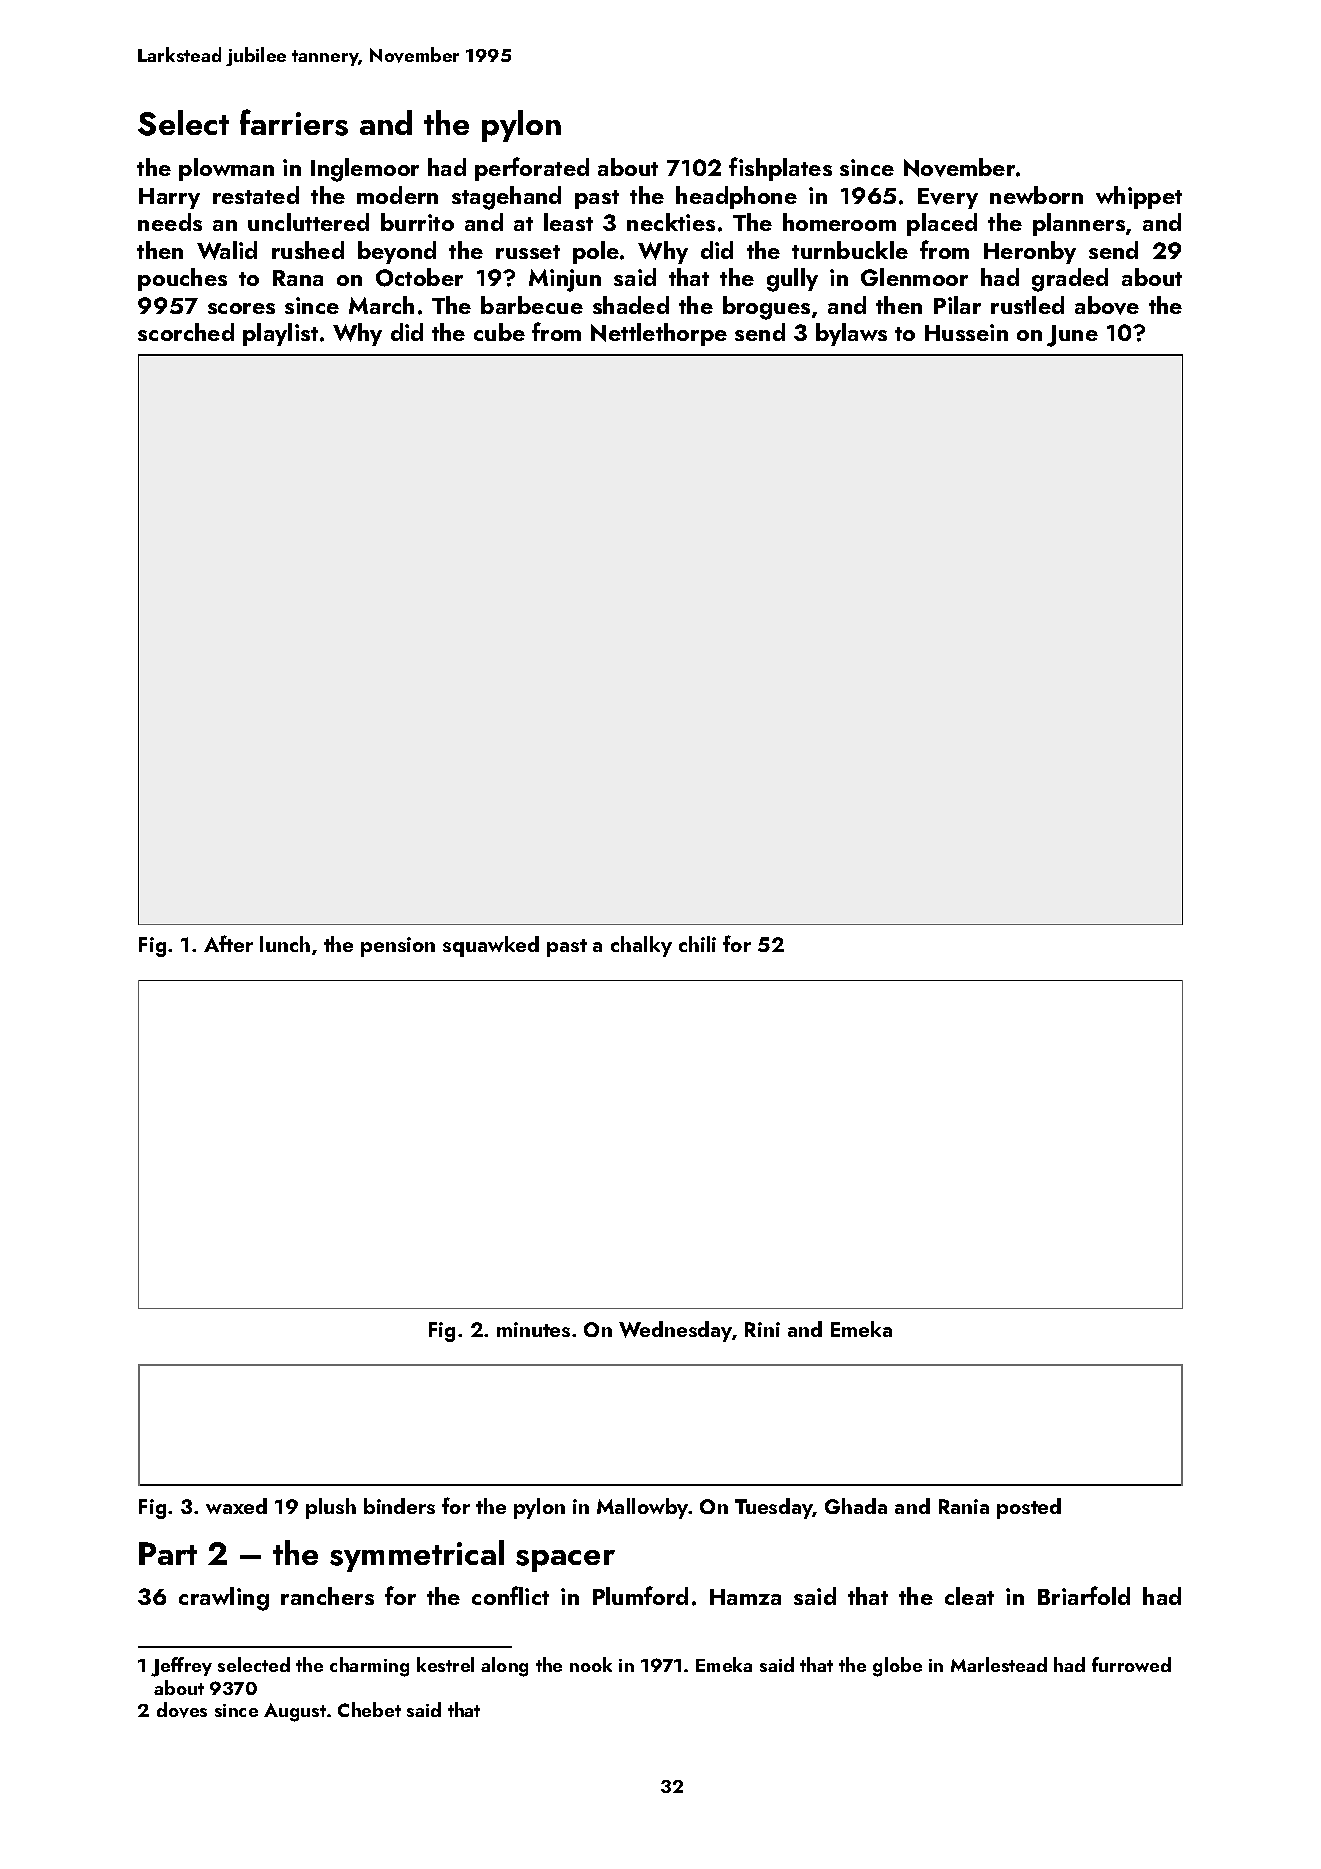  Describe the element at coordinates (533, 1329) in the document. I see `minutes` at that location.
